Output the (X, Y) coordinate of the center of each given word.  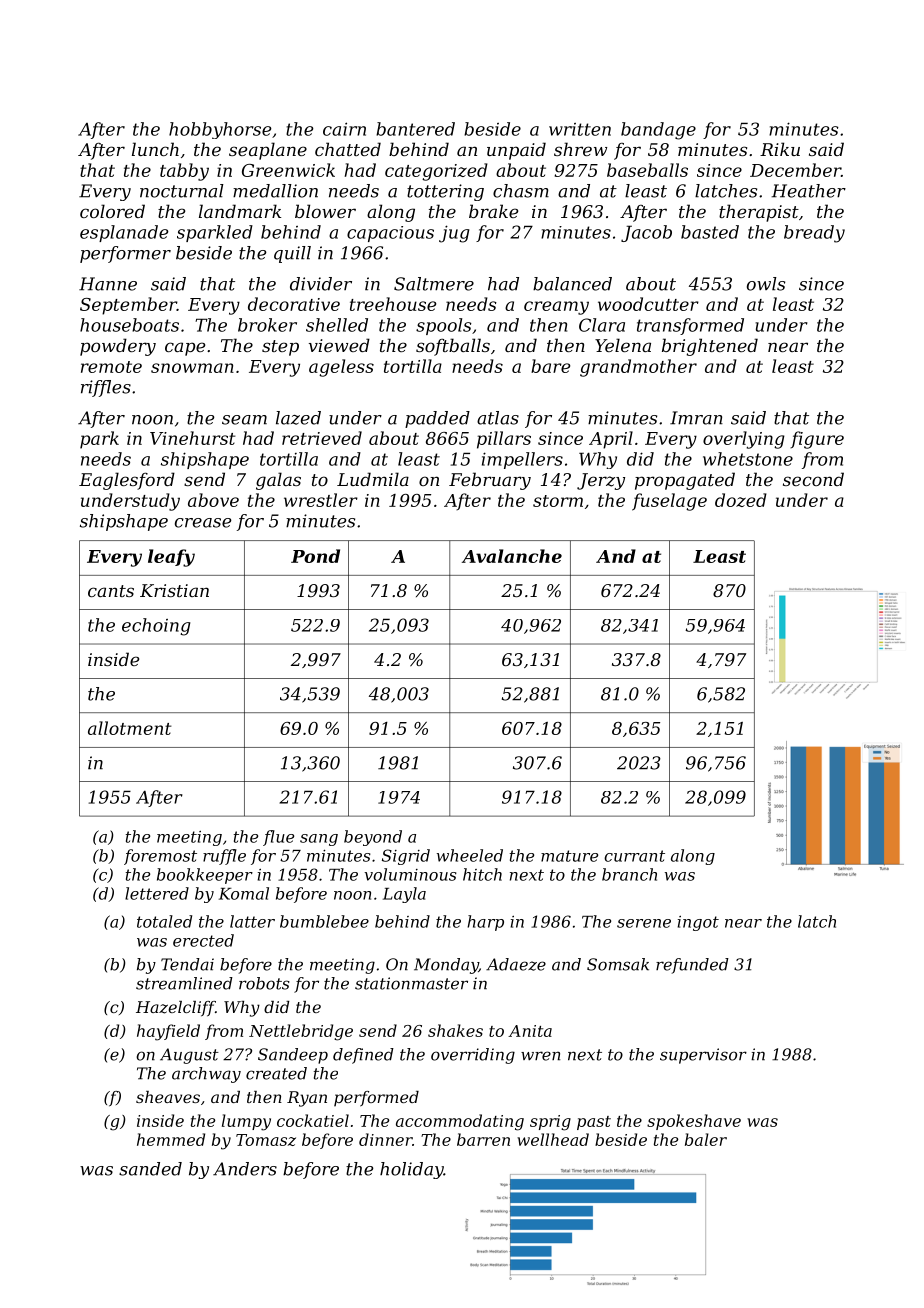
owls (766, 284)
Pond (315, 556)
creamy (556, 308)
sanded (150, 1169)
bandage (658, 131)
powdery (118, 347)
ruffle (224, 857)
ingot (698, 923)
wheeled (470, 855)
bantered (415, 129)
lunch (155, 149)
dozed (741, 500)
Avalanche (512, 556)
